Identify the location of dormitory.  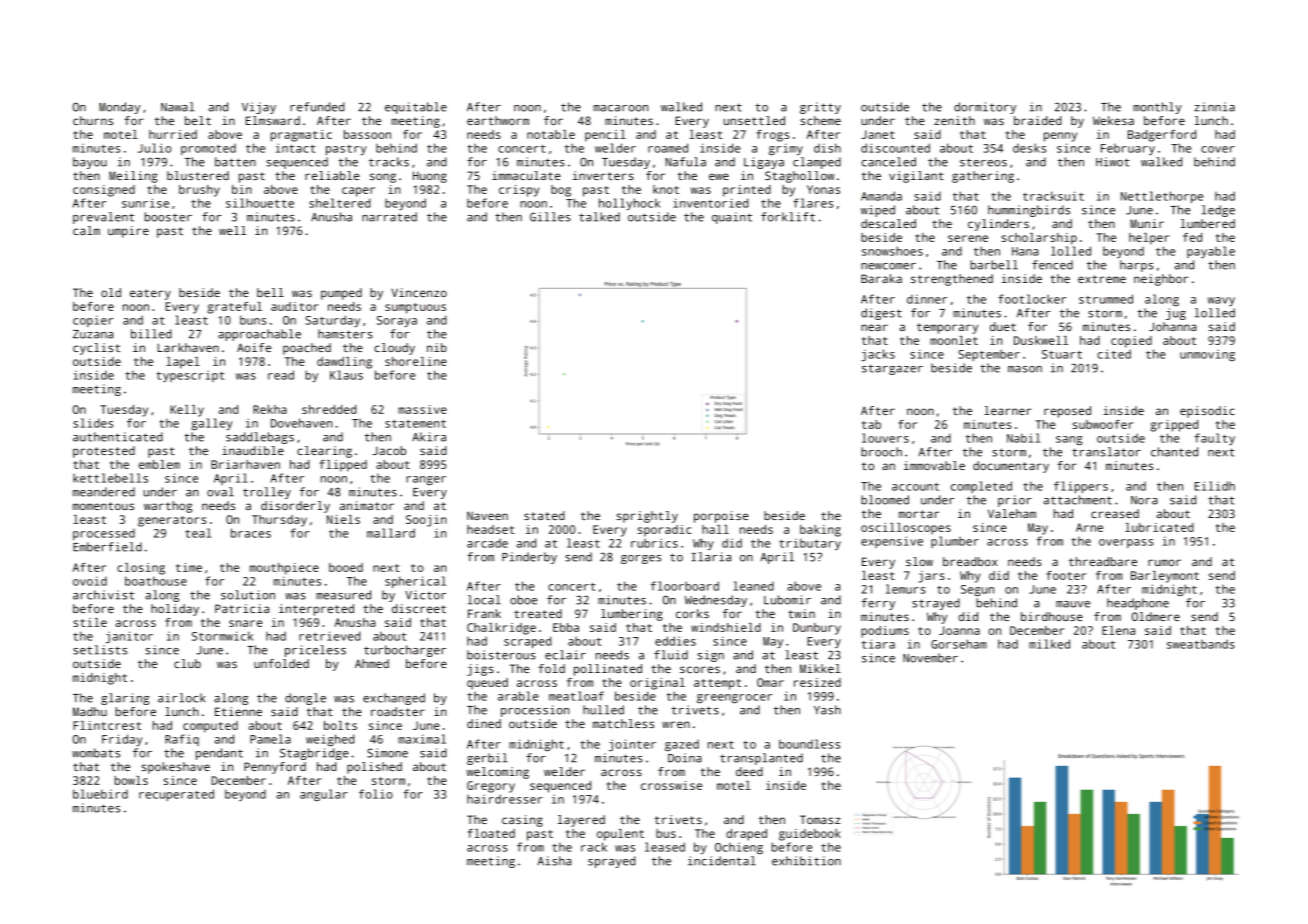
(985, 108).
